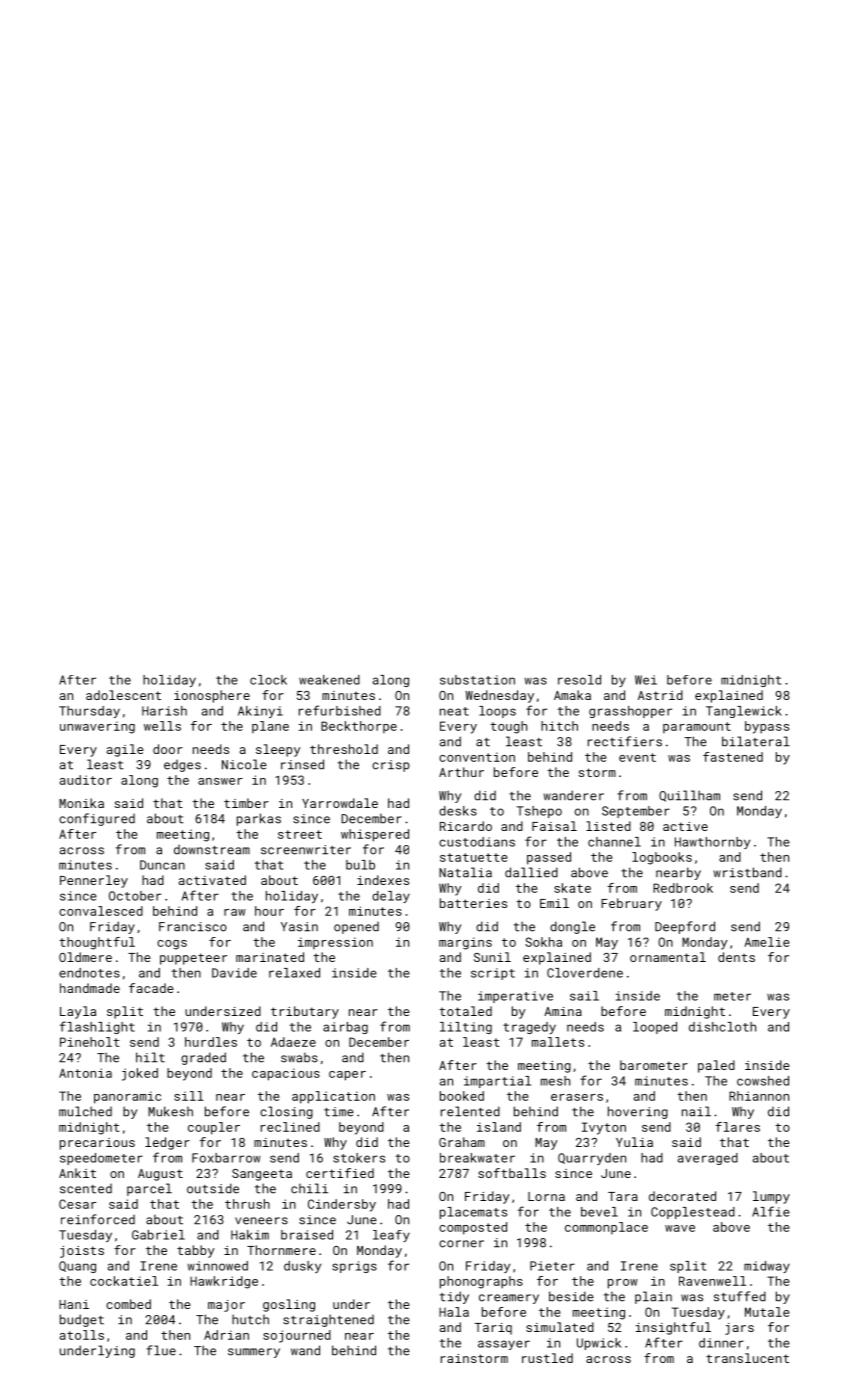 The width and height of the image is (849, 1400). What do you see at coordinates (290, 1127) in the image?
I see `reclined` at bounding box center [290, 1127].
